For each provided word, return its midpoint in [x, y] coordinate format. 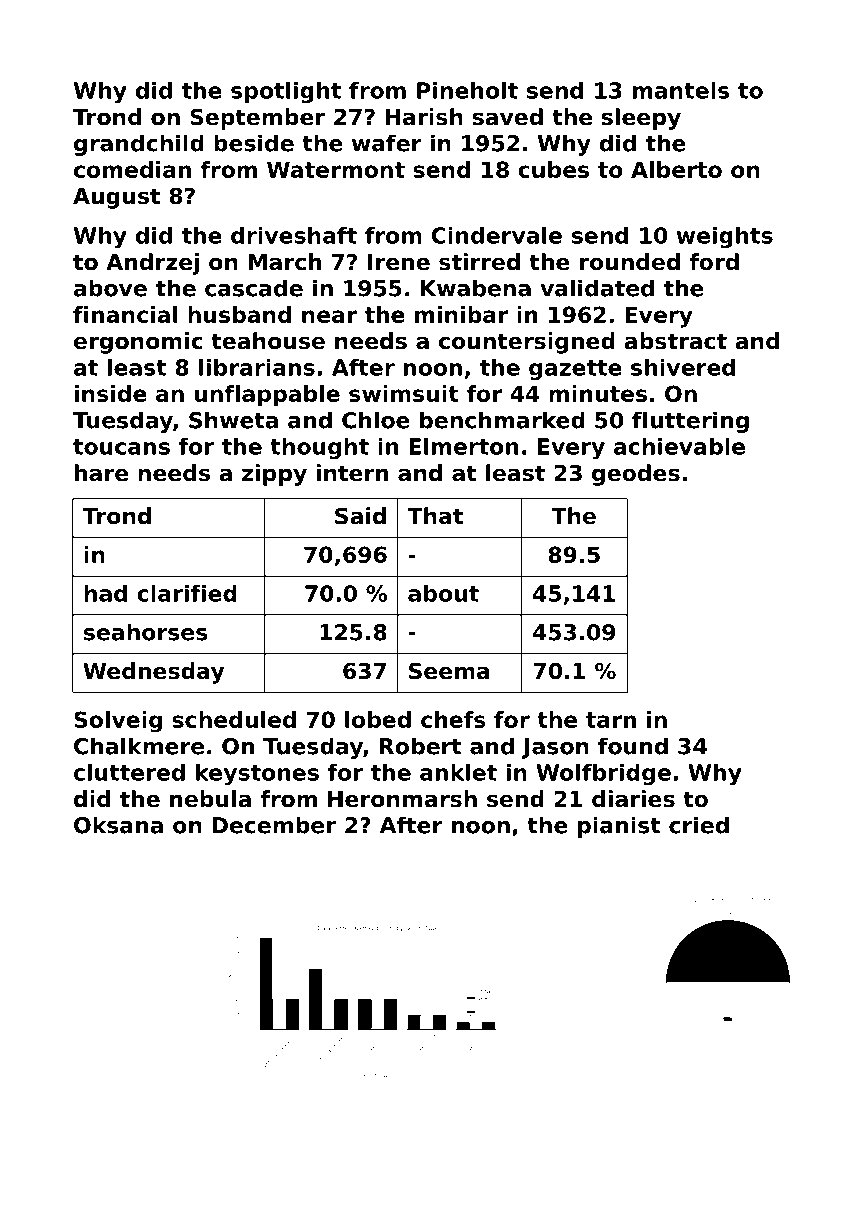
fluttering [690, 422]
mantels [681, 90]
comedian [132, 169]
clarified [187, 593]
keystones [257, 775]
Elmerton [463, 446]
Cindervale [497, 235]
